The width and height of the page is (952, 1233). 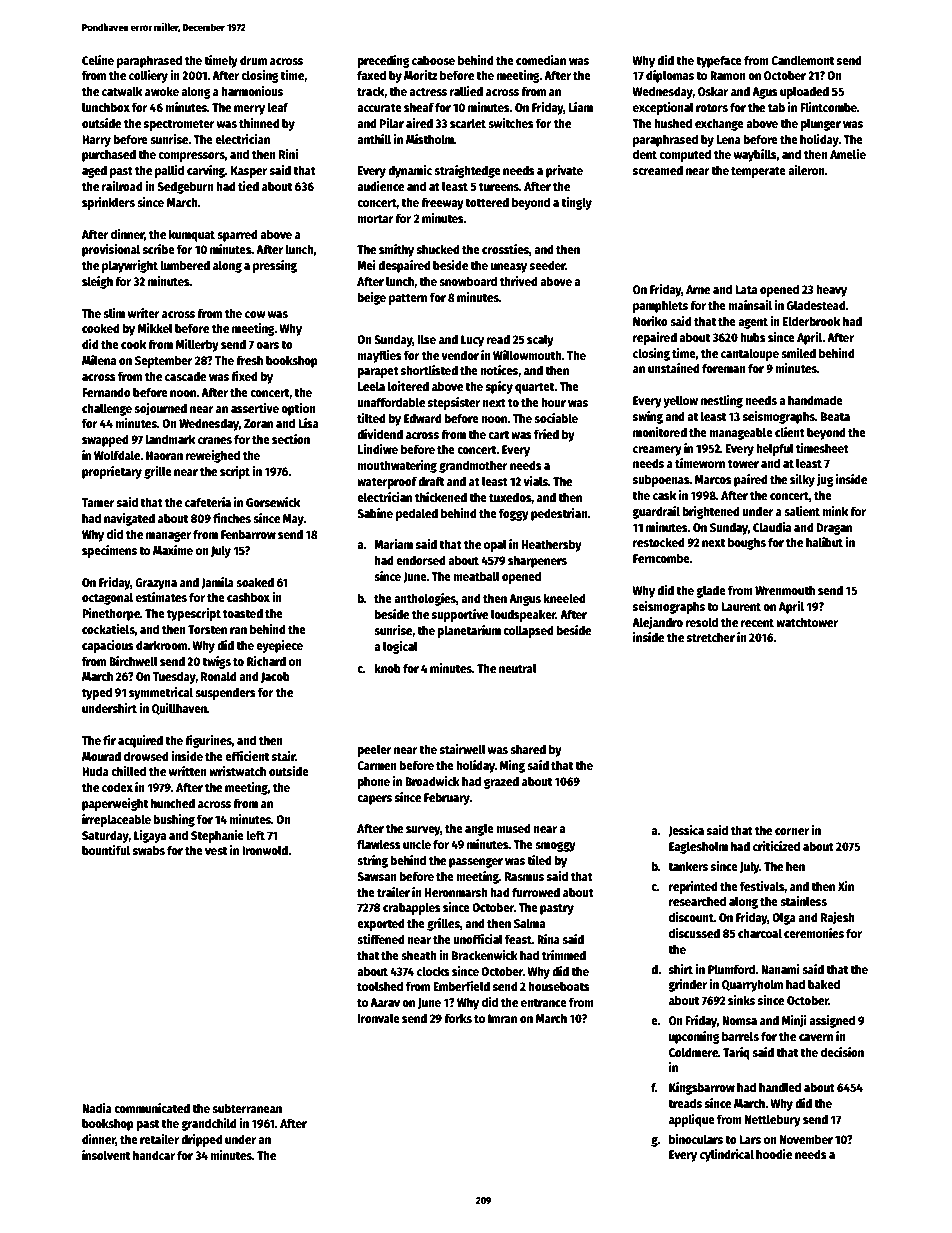 What do you see at coordinates (719, 124) in the page?
I see `exchange` at bounding box center [719, 124].
